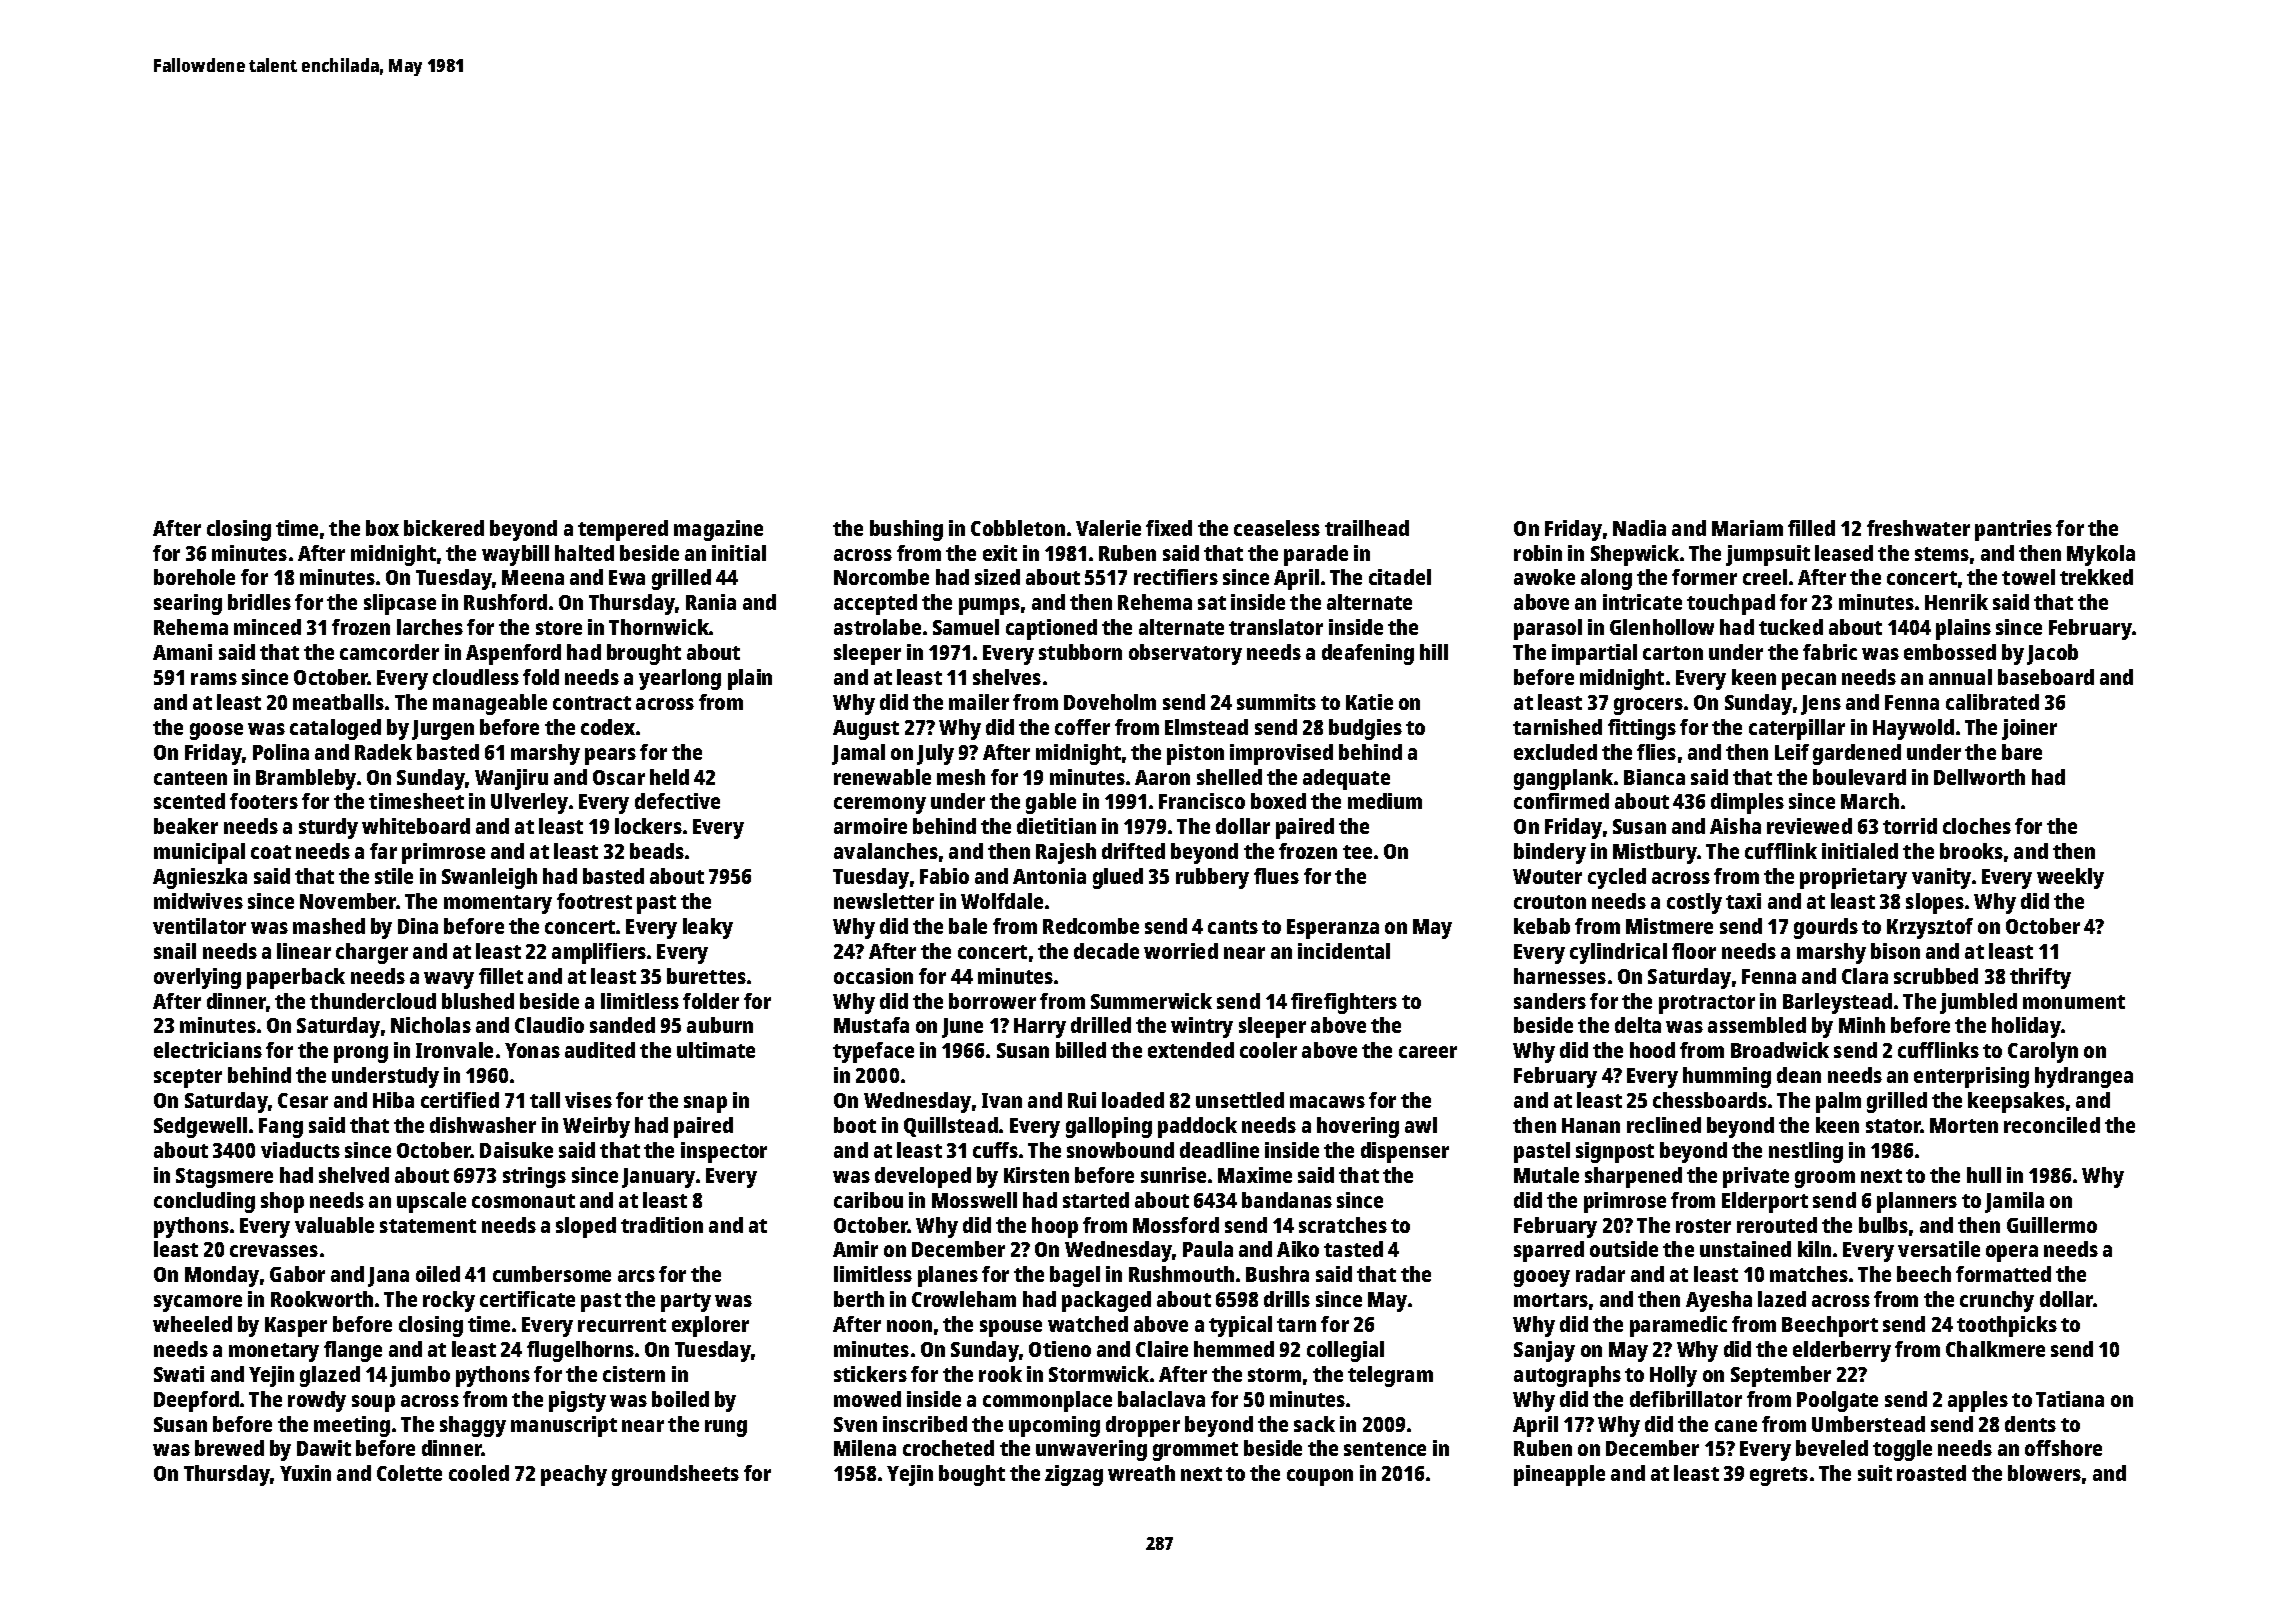 This screenshot has height=1620, width=2292. Describe the element at coordinates (726, 1428) in the screenshot. I see `rung` at that location.
